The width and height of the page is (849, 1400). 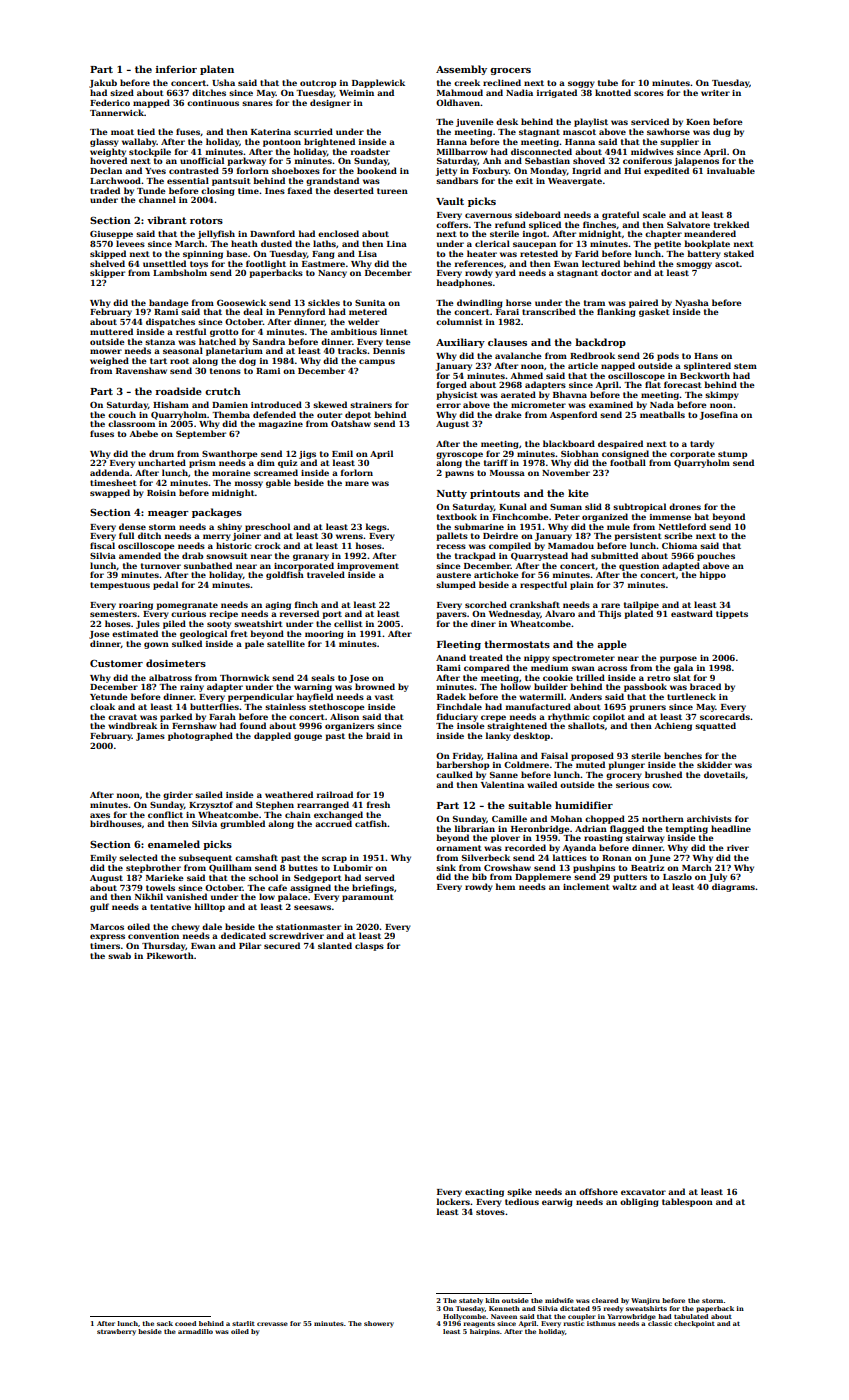 I want to click on braid, so click(x=378, y=735).
